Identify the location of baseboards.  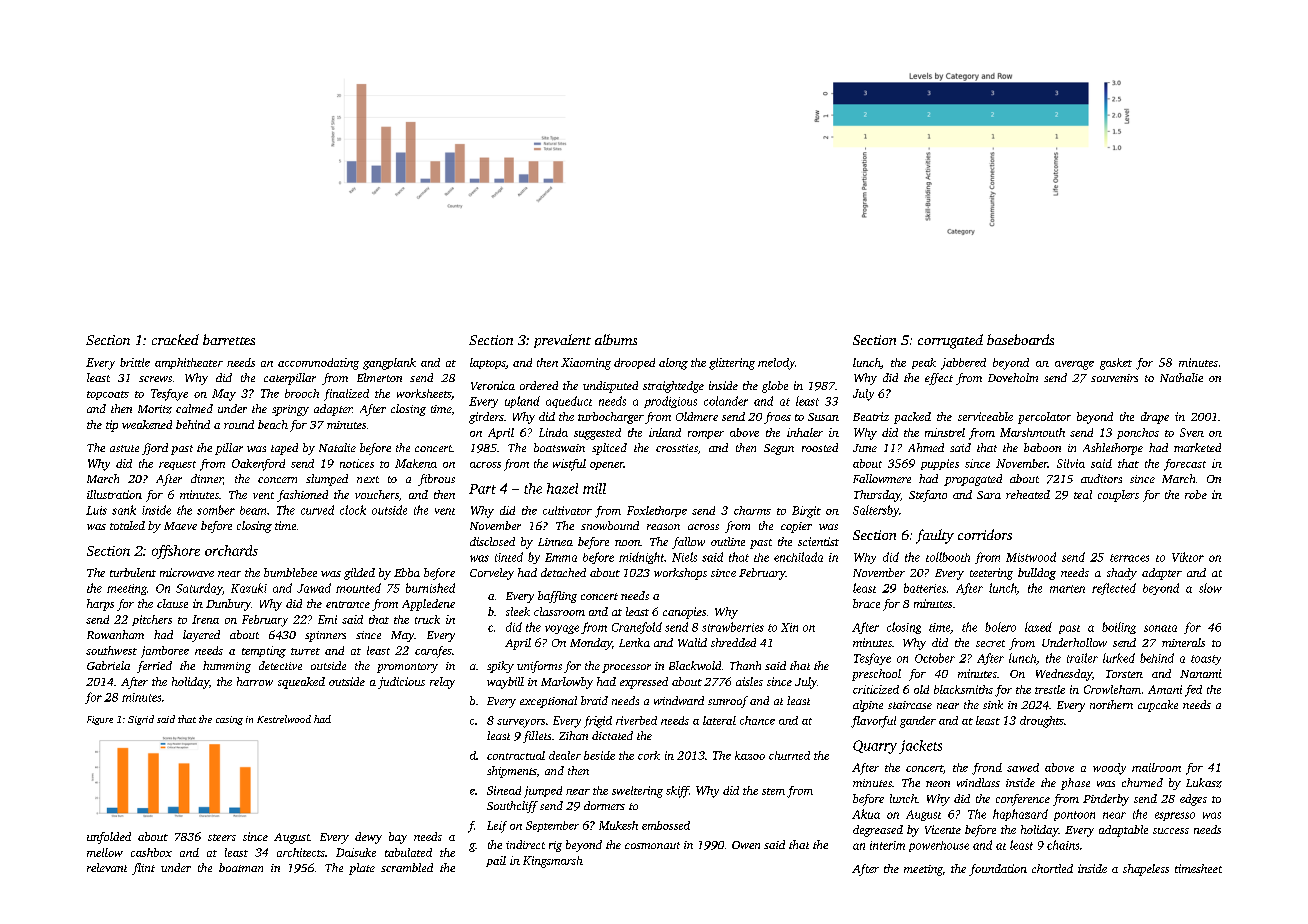
(1020, 339).
